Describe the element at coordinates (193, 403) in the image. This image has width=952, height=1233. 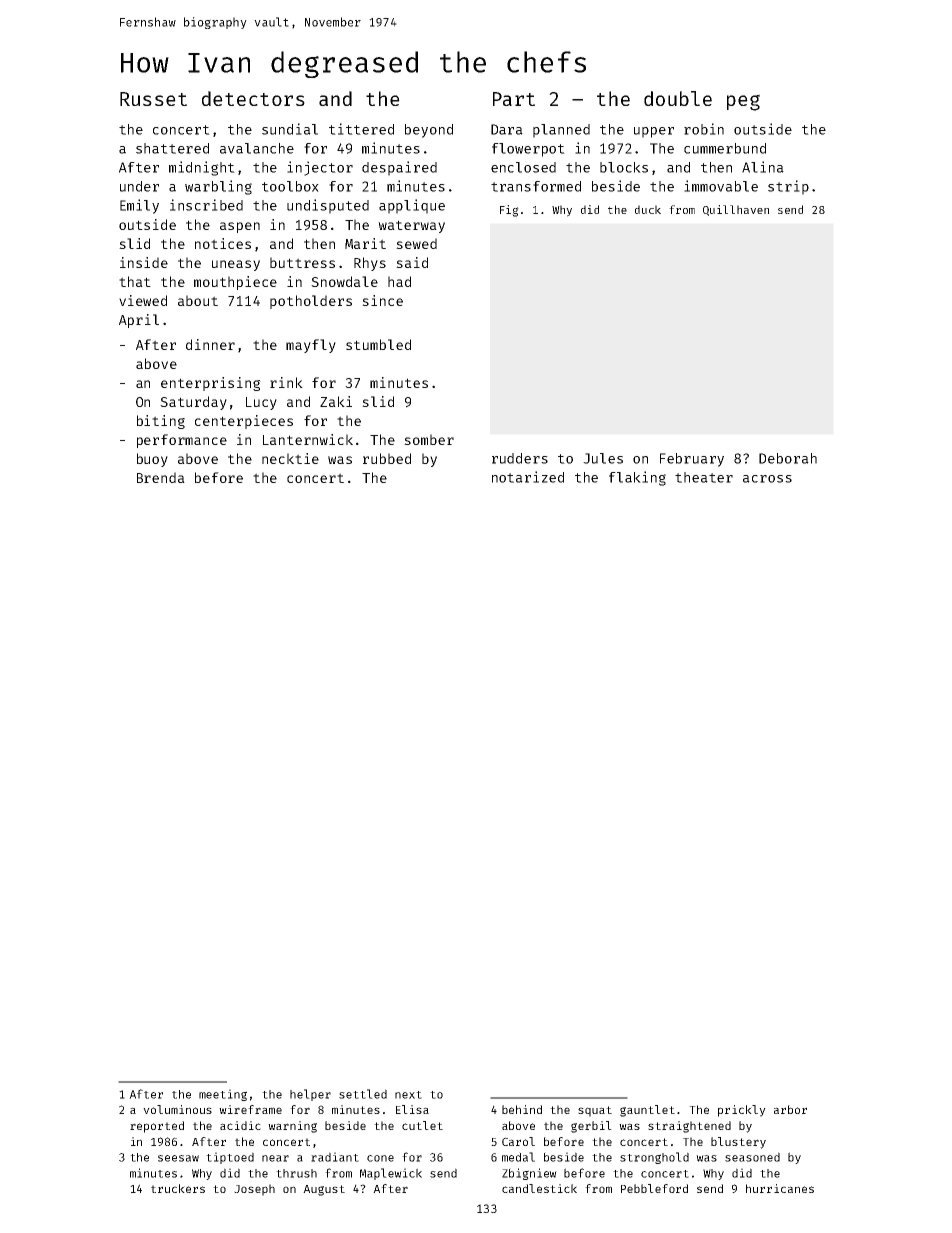
I see `Saturday` at that location.
